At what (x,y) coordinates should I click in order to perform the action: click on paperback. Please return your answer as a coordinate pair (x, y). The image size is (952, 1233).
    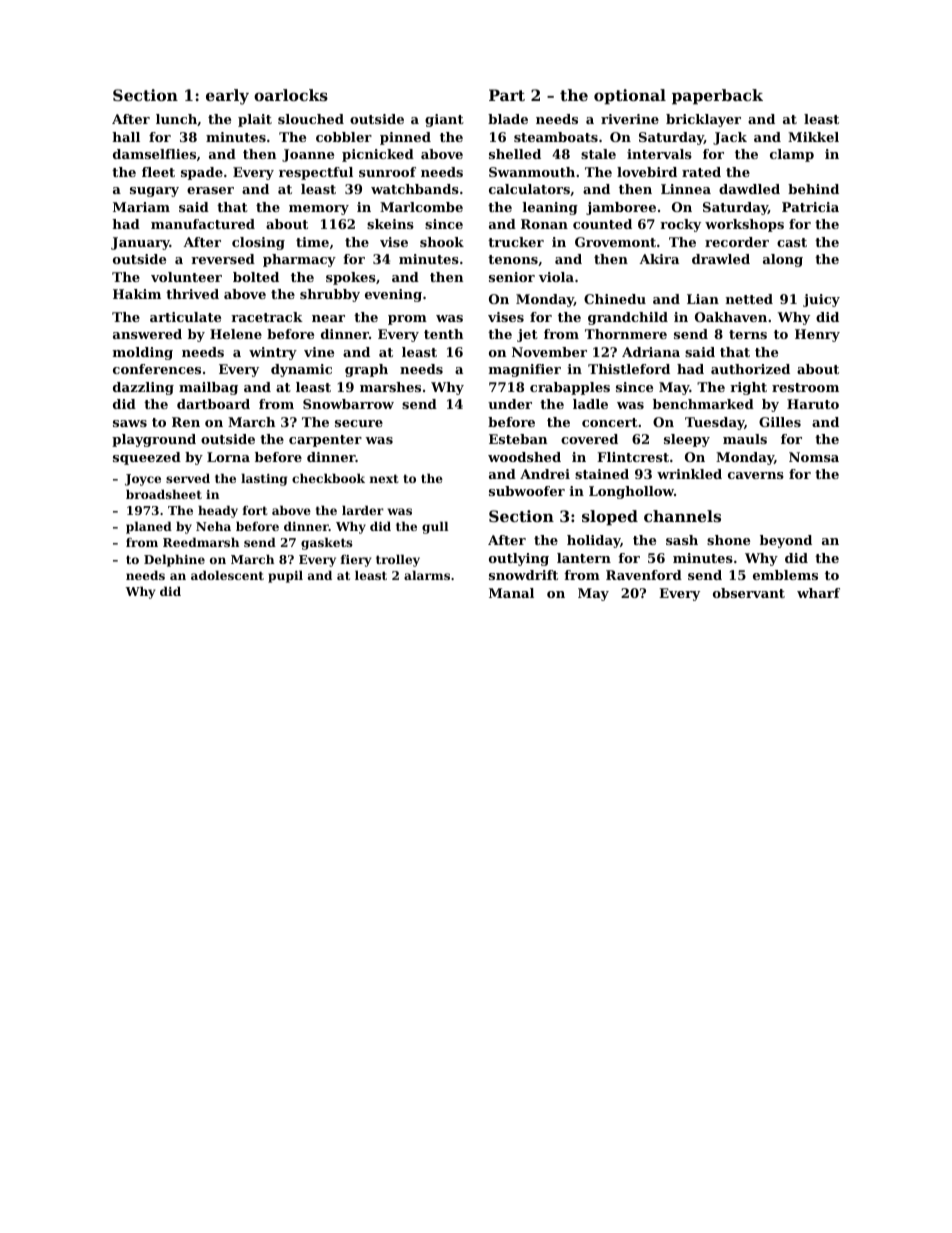
    Looking at the image, I should click on (717, 97).
